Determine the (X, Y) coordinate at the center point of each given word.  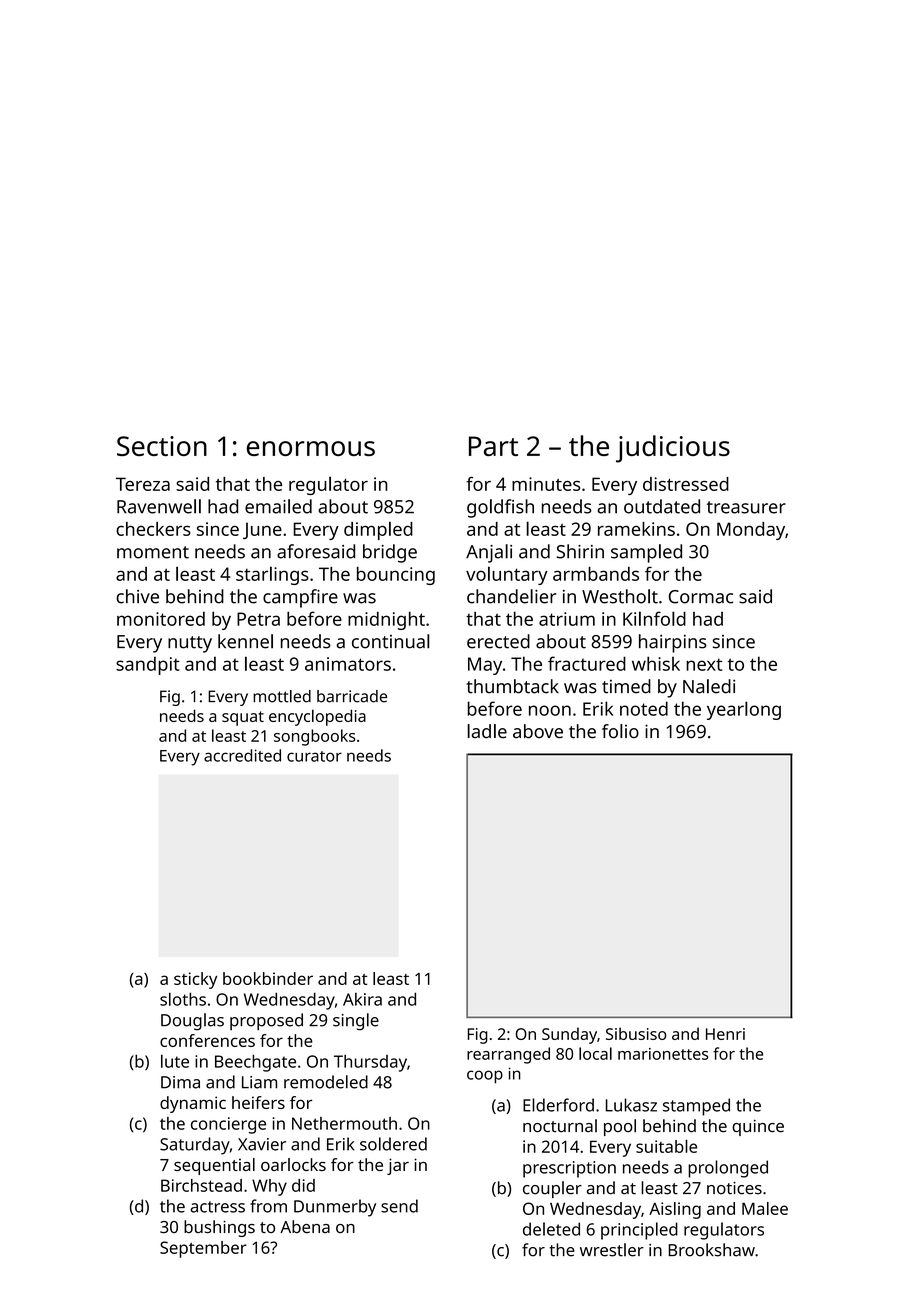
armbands (596, 574)
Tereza (143, 484)
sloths (183, 999)
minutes (546, 484)
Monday (751, 531)
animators (348, 664)
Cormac (701, 597)
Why (269, 1187)
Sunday (569, 1035)
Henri (725, 1034)
